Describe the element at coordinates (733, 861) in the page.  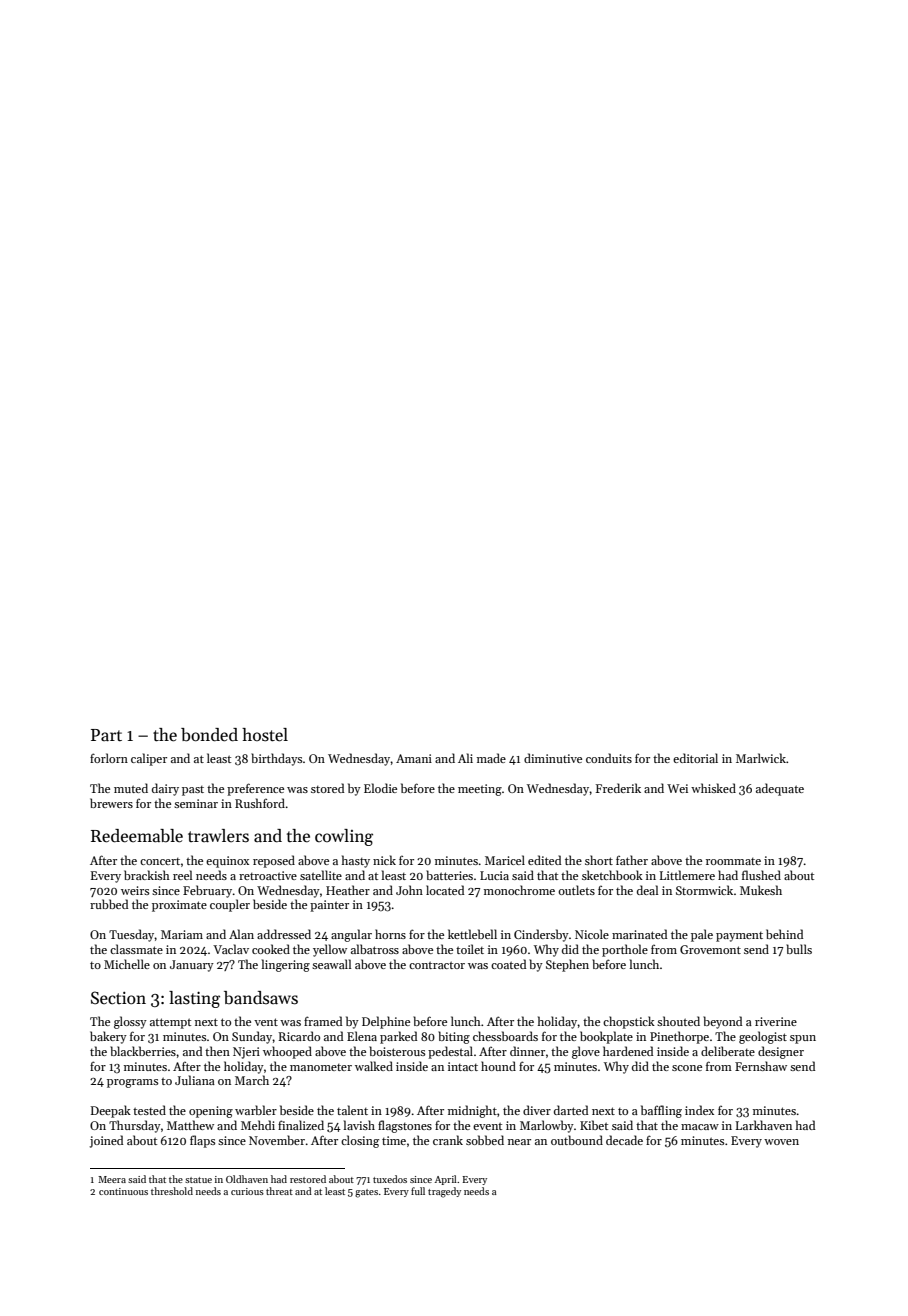
I see `roommate` at that location.
